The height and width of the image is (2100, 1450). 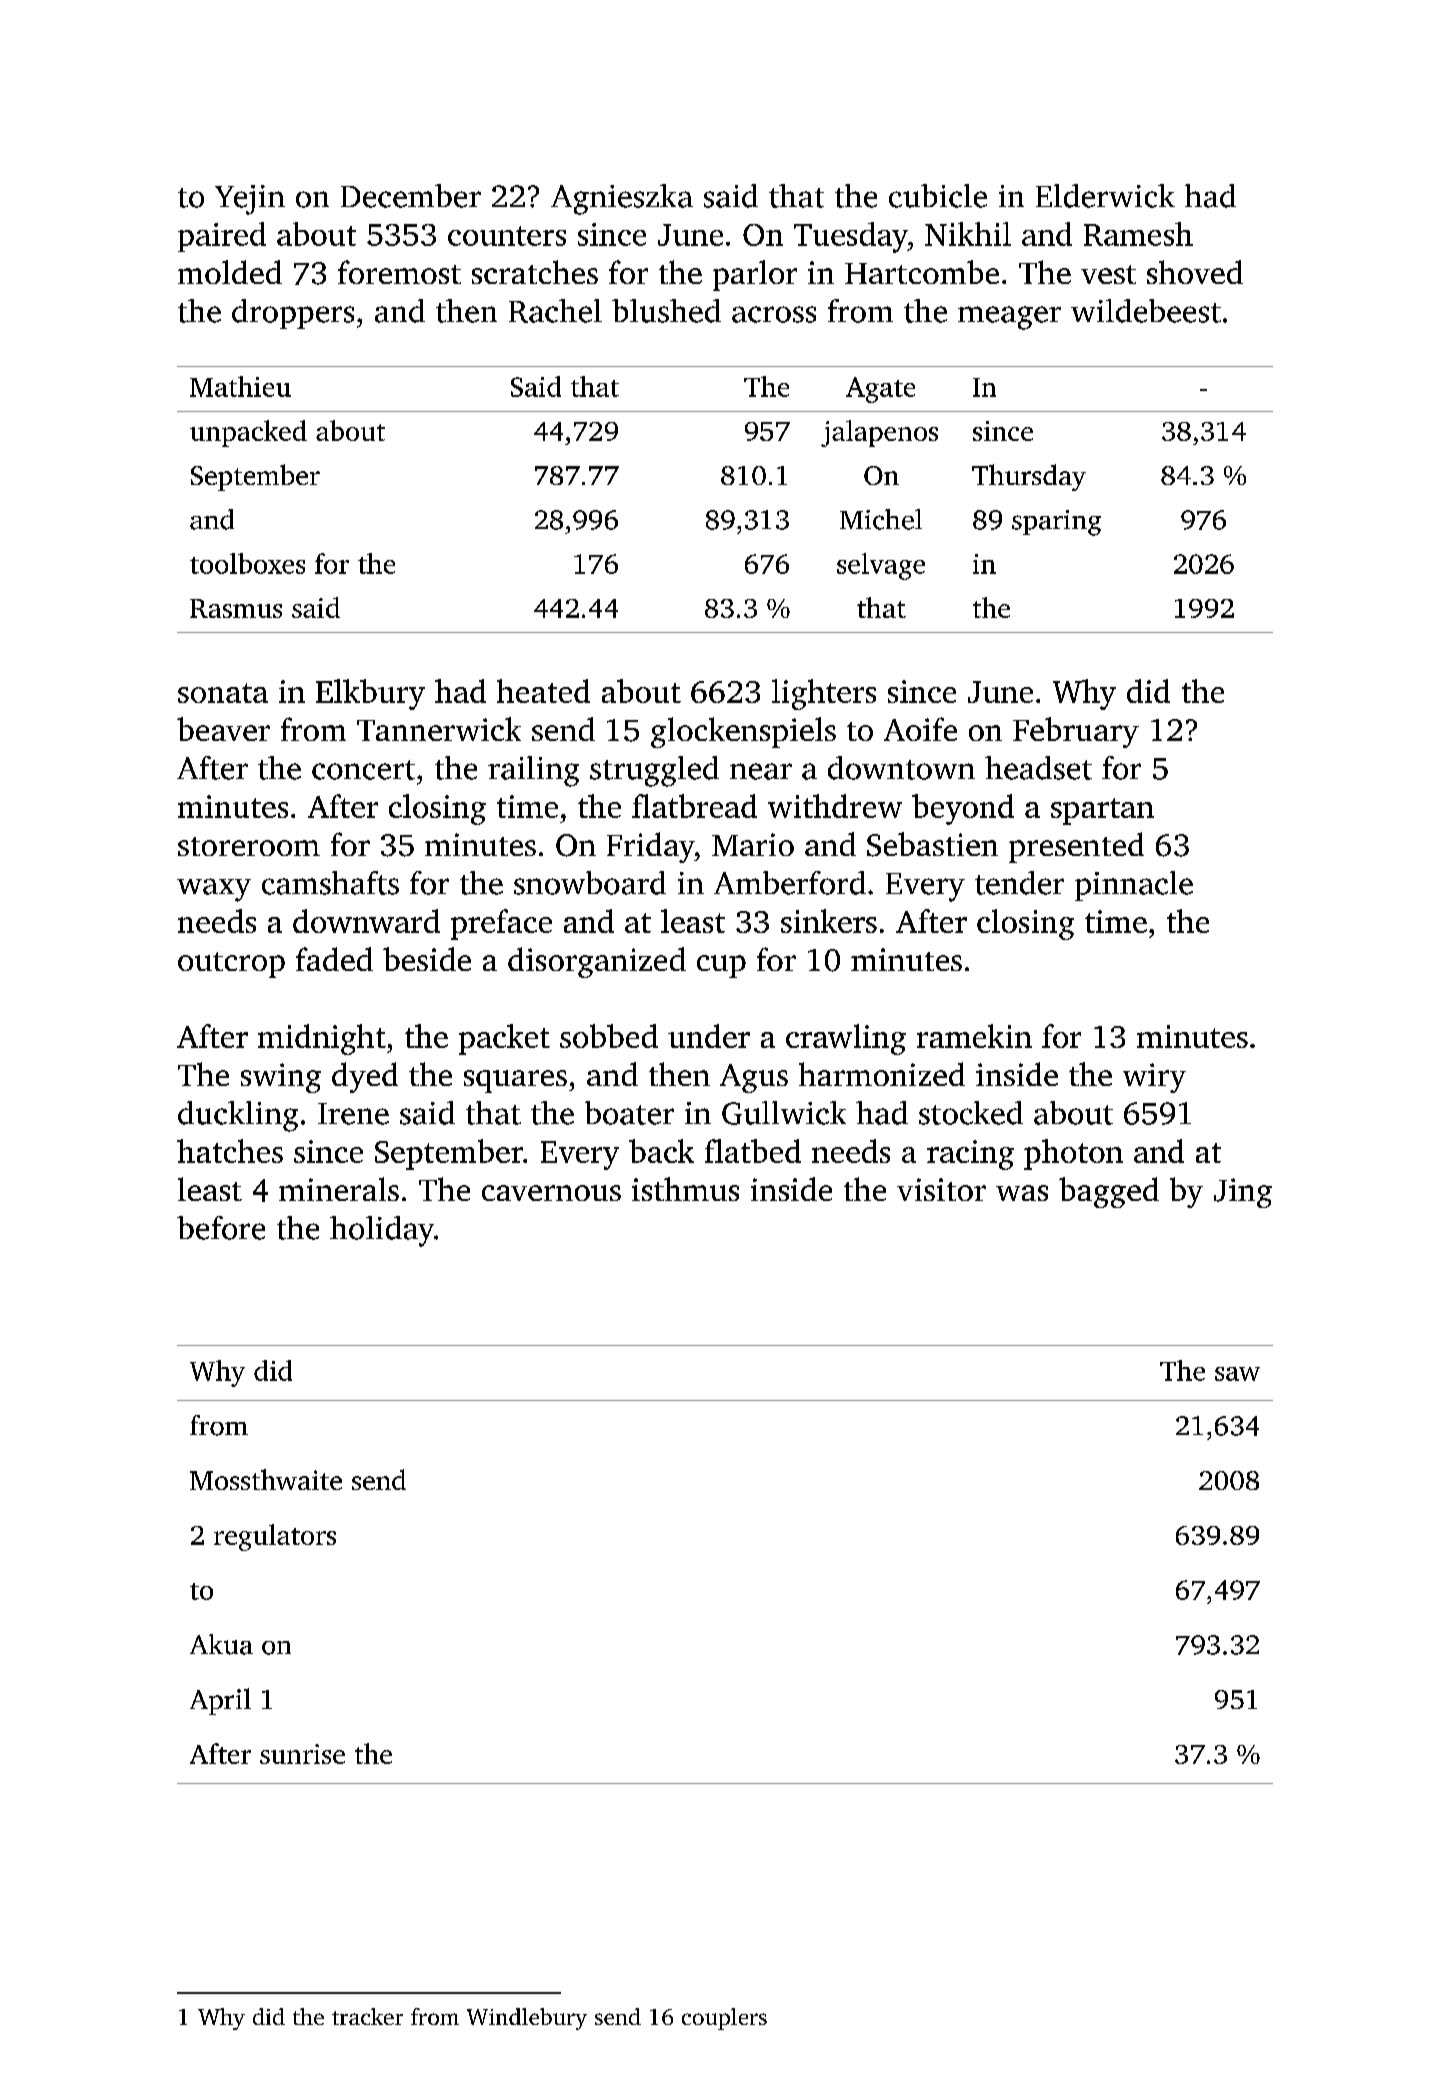 I want to click on pinnacle, so click(x=1134, y=886).
